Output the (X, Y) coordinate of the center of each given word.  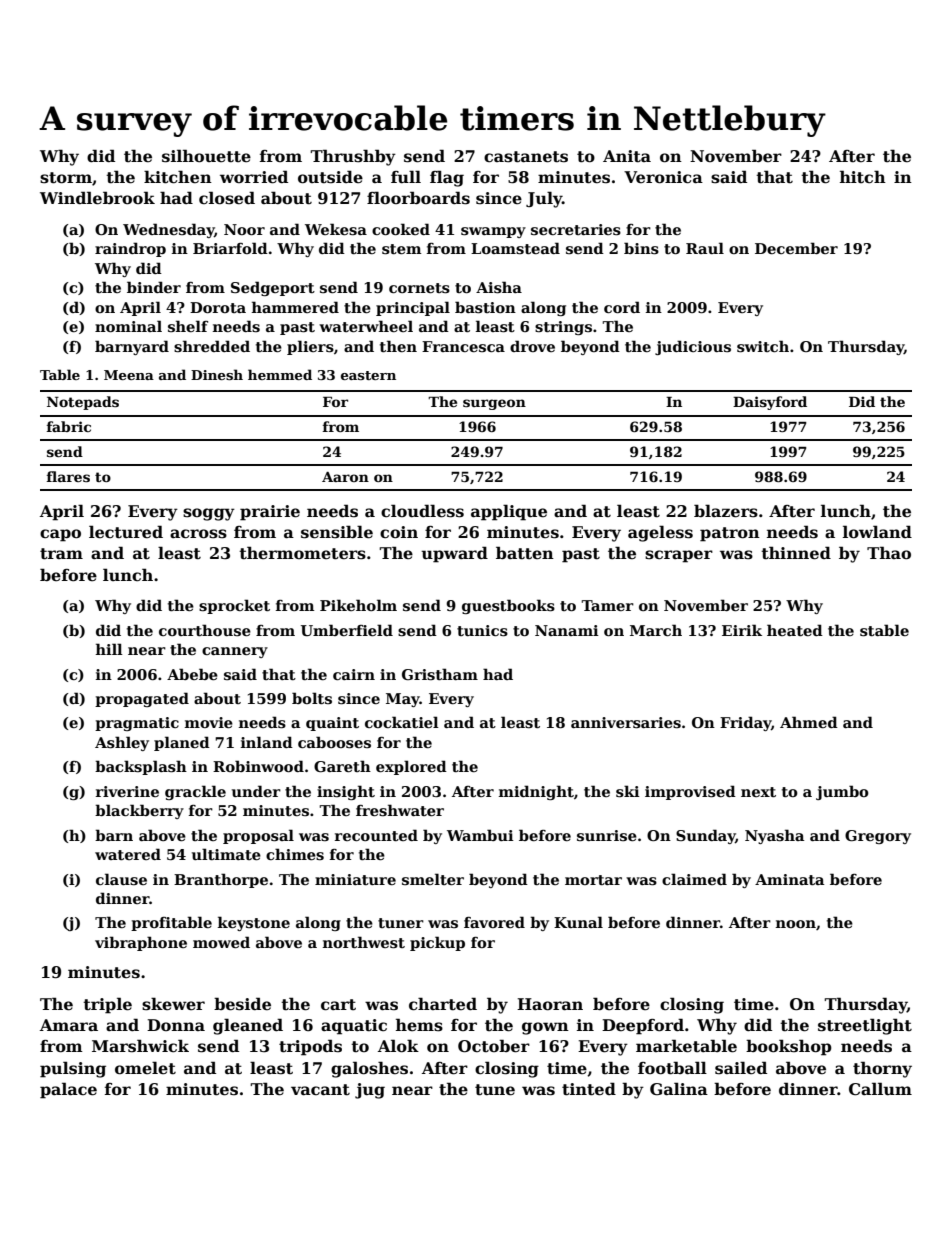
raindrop (130, 249)
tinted (589, 1089)
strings (563, 328)
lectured (126, 532)
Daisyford (770, 403)
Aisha (499, 287)
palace (68, 1090)
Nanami (567, 630)
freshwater (400, 810)
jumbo (842, 792)
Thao (889, 553)
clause (121, 879)
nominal (128, 326)
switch (763, 346)
